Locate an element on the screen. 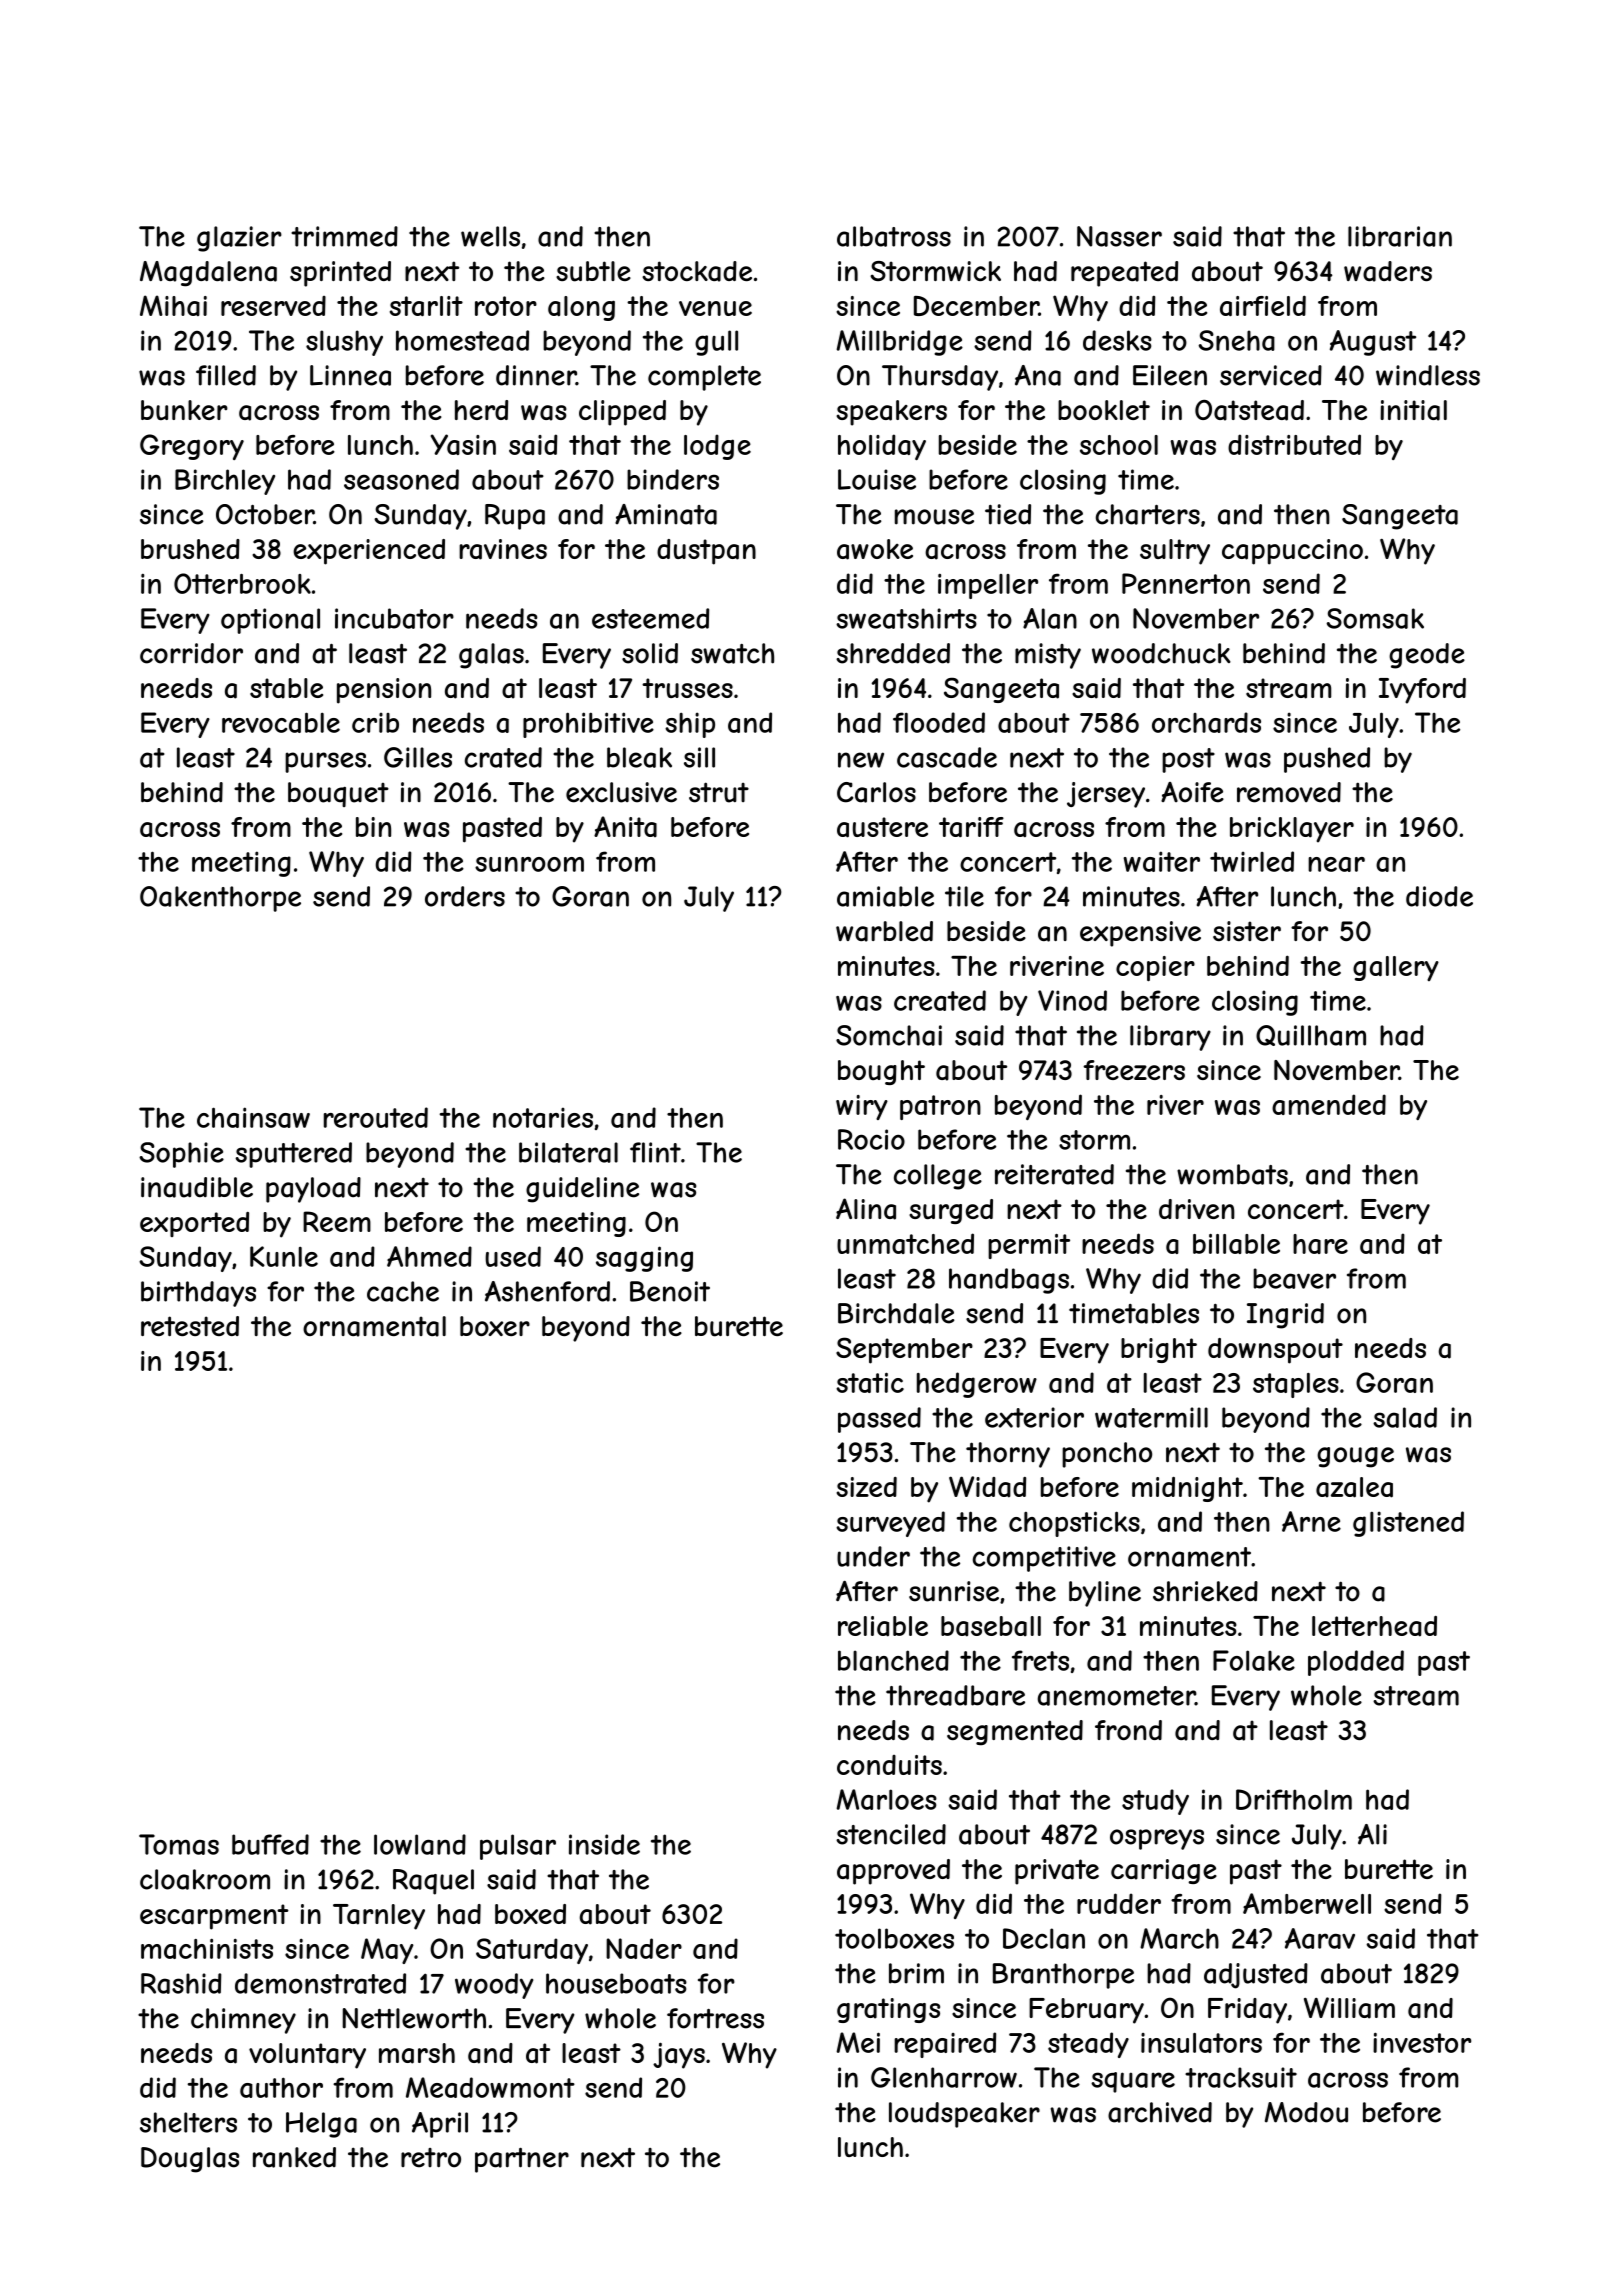  Linnea is located at coordinates (350, 375).
